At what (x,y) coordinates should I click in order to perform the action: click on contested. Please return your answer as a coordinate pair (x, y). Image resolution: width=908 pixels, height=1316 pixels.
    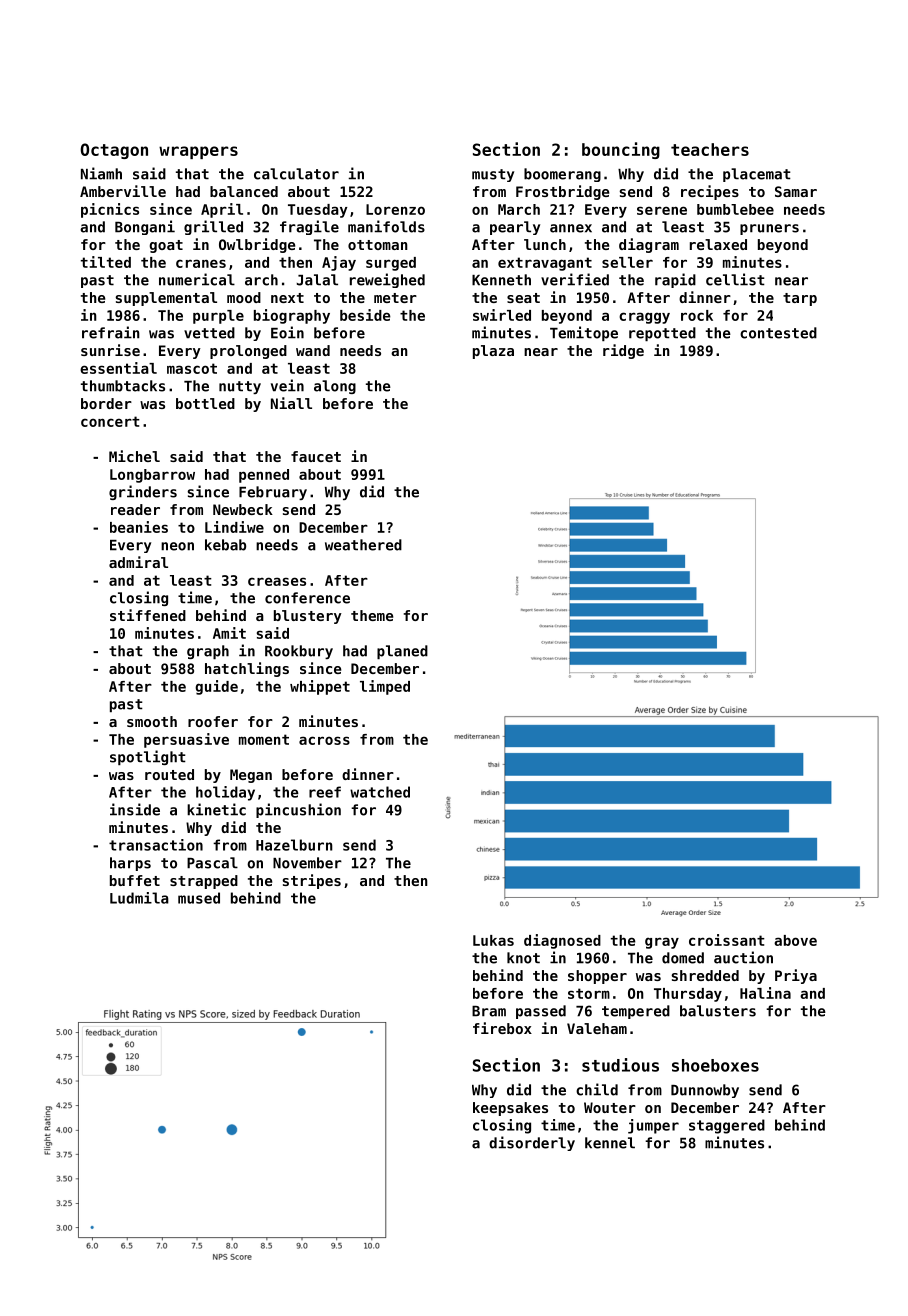
    Looking at the image, I should click on (778, 333).
